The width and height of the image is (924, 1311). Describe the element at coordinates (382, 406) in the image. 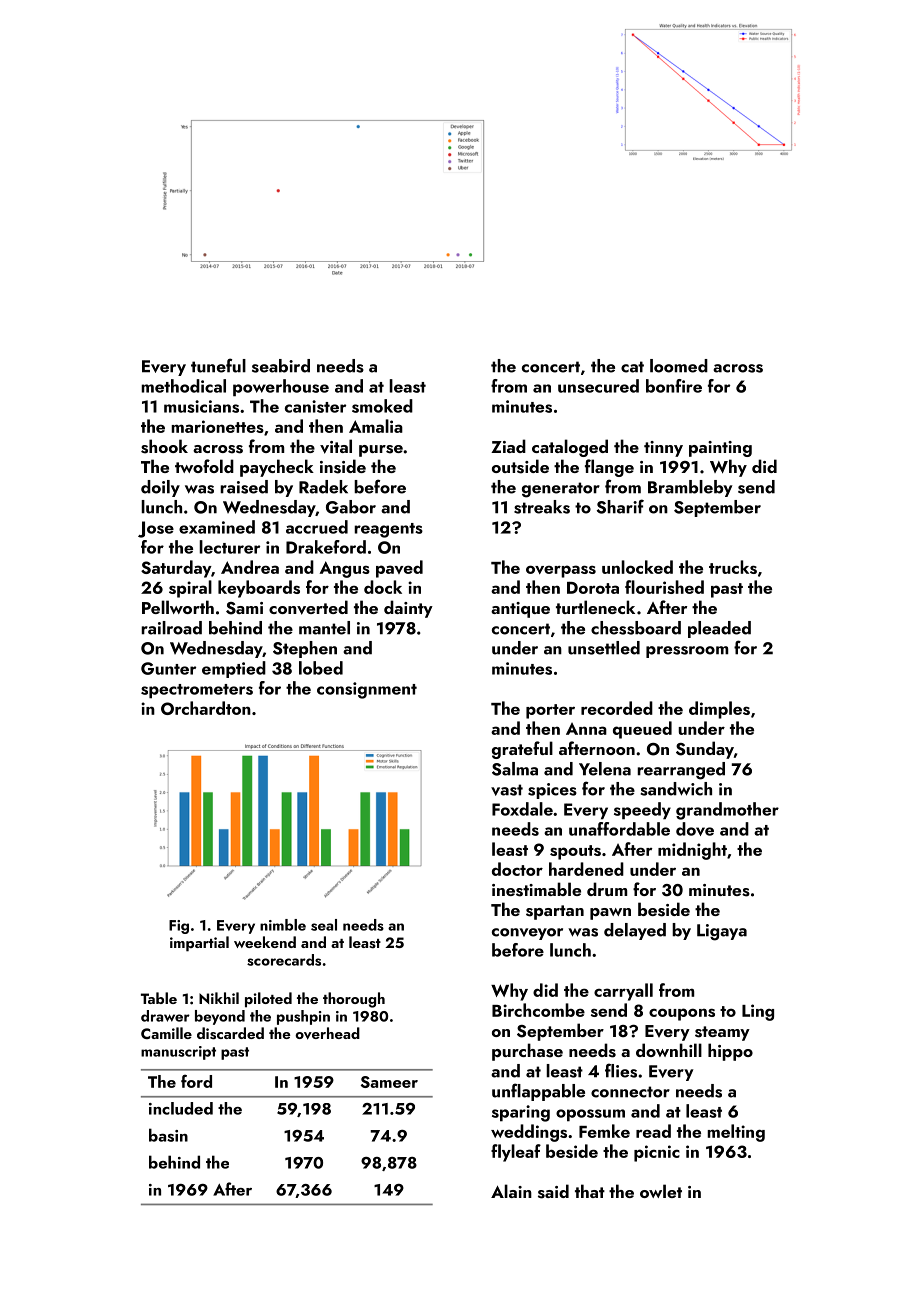

I see `smoked` at that location.
